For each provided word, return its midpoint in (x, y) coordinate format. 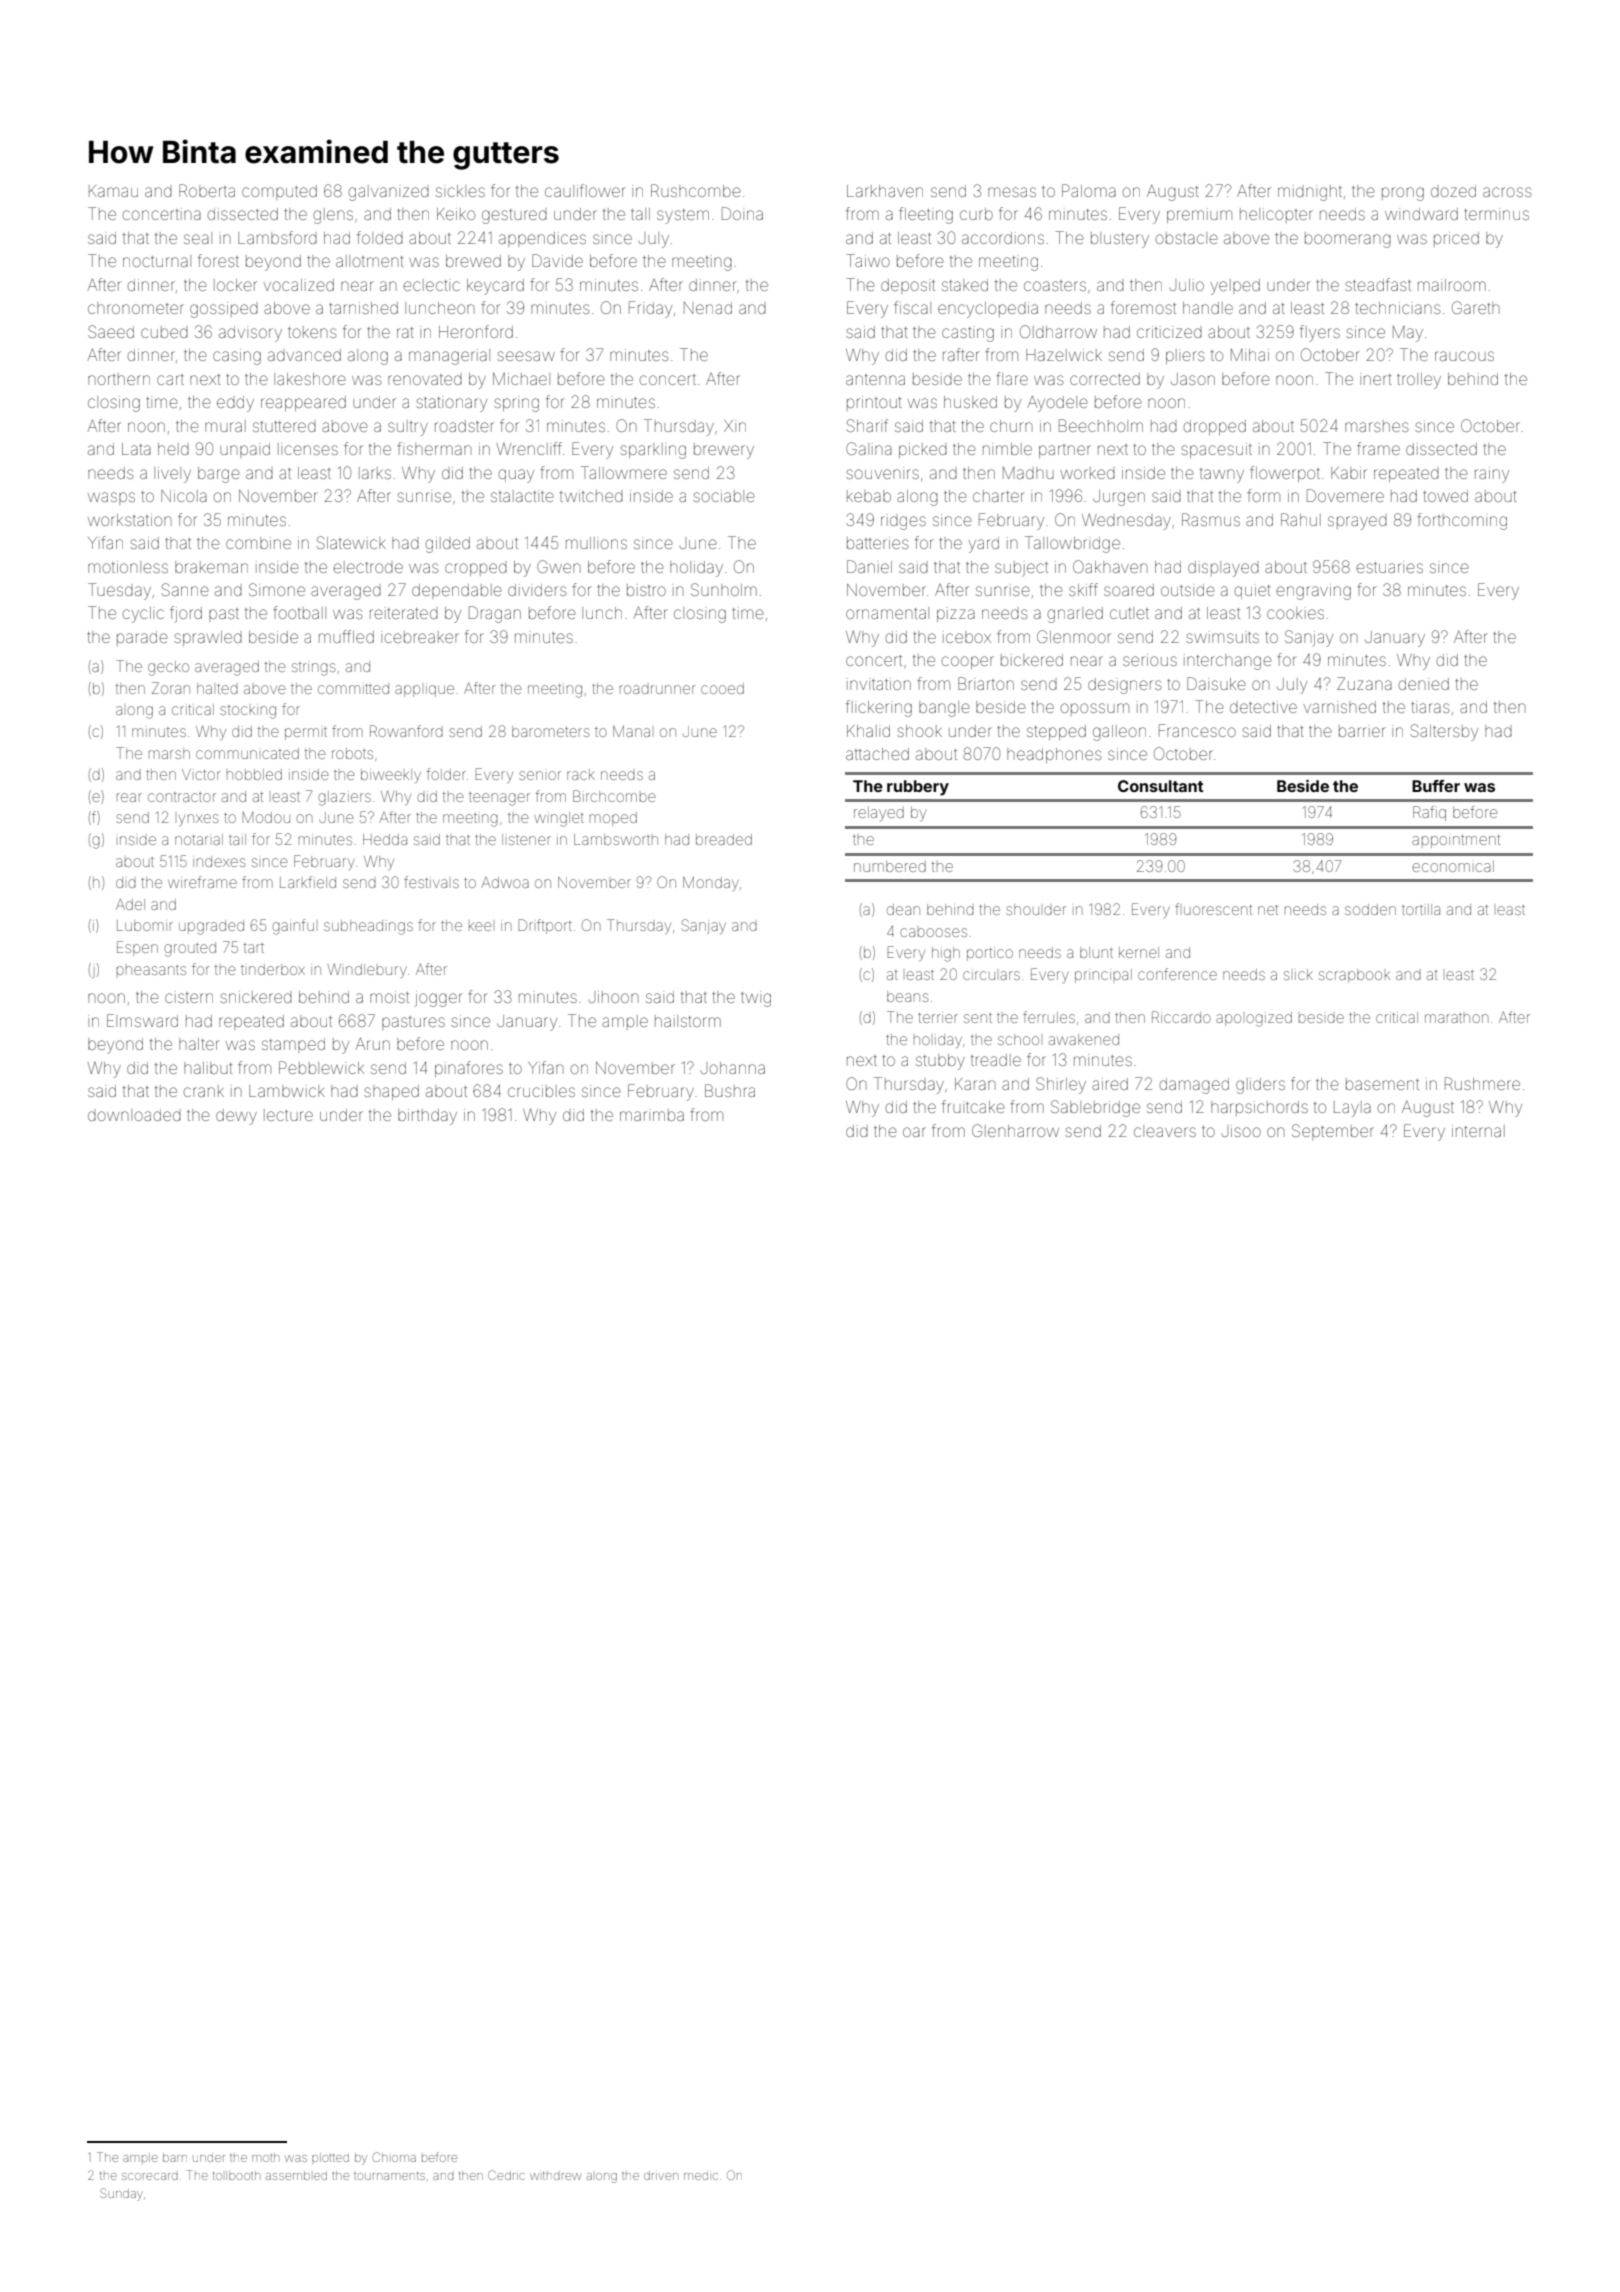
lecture (288, 1115)
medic (701, 2176)
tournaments (389, 2176)
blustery (1120, 240)
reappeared (303, 403)
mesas (1012, 192)
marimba (652, 1115)
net (1268, 910)
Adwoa (505, 882)
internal (1478, 1131)
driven (661, 2175)
